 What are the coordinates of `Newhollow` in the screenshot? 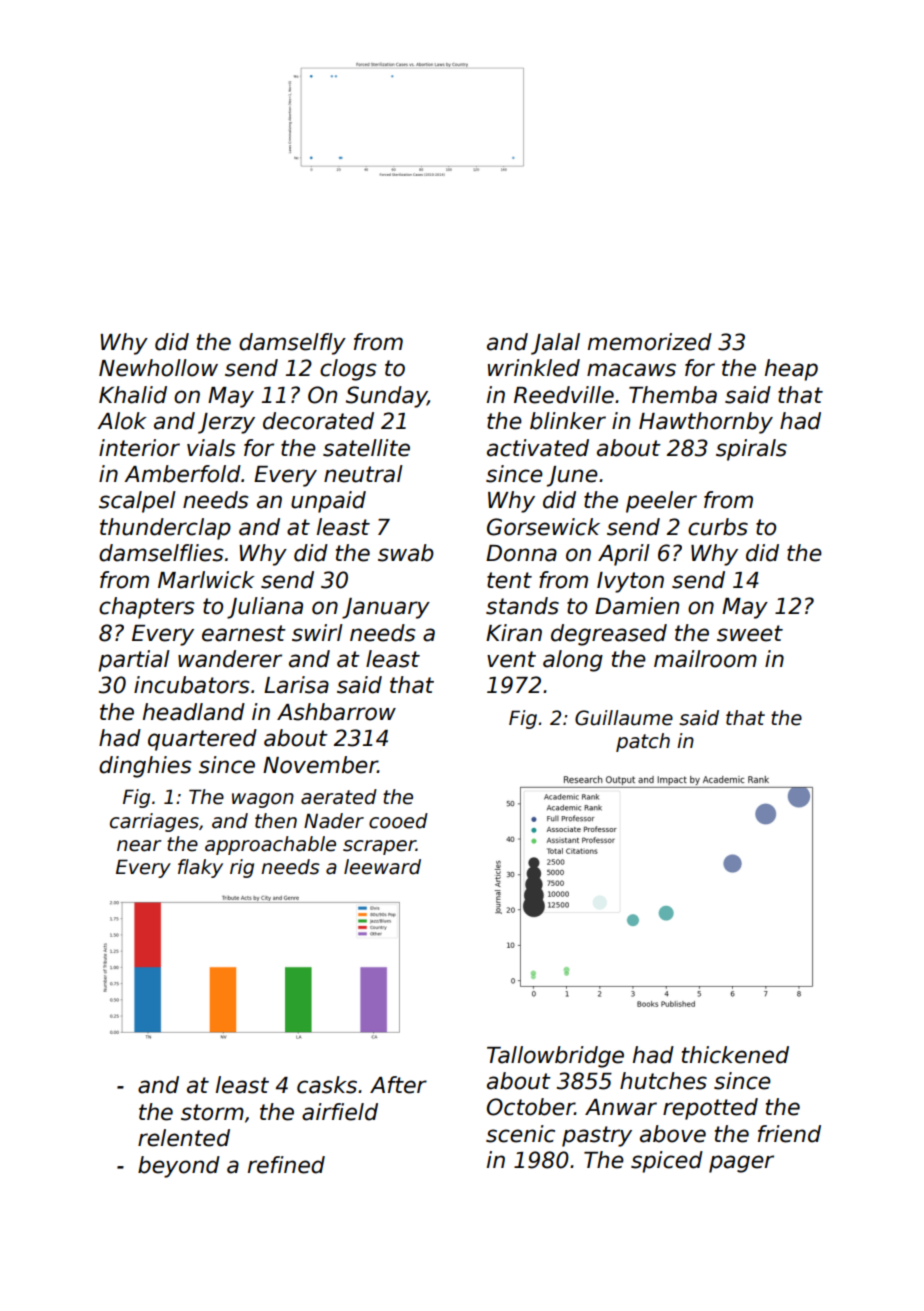 It's located at (158, 368).
